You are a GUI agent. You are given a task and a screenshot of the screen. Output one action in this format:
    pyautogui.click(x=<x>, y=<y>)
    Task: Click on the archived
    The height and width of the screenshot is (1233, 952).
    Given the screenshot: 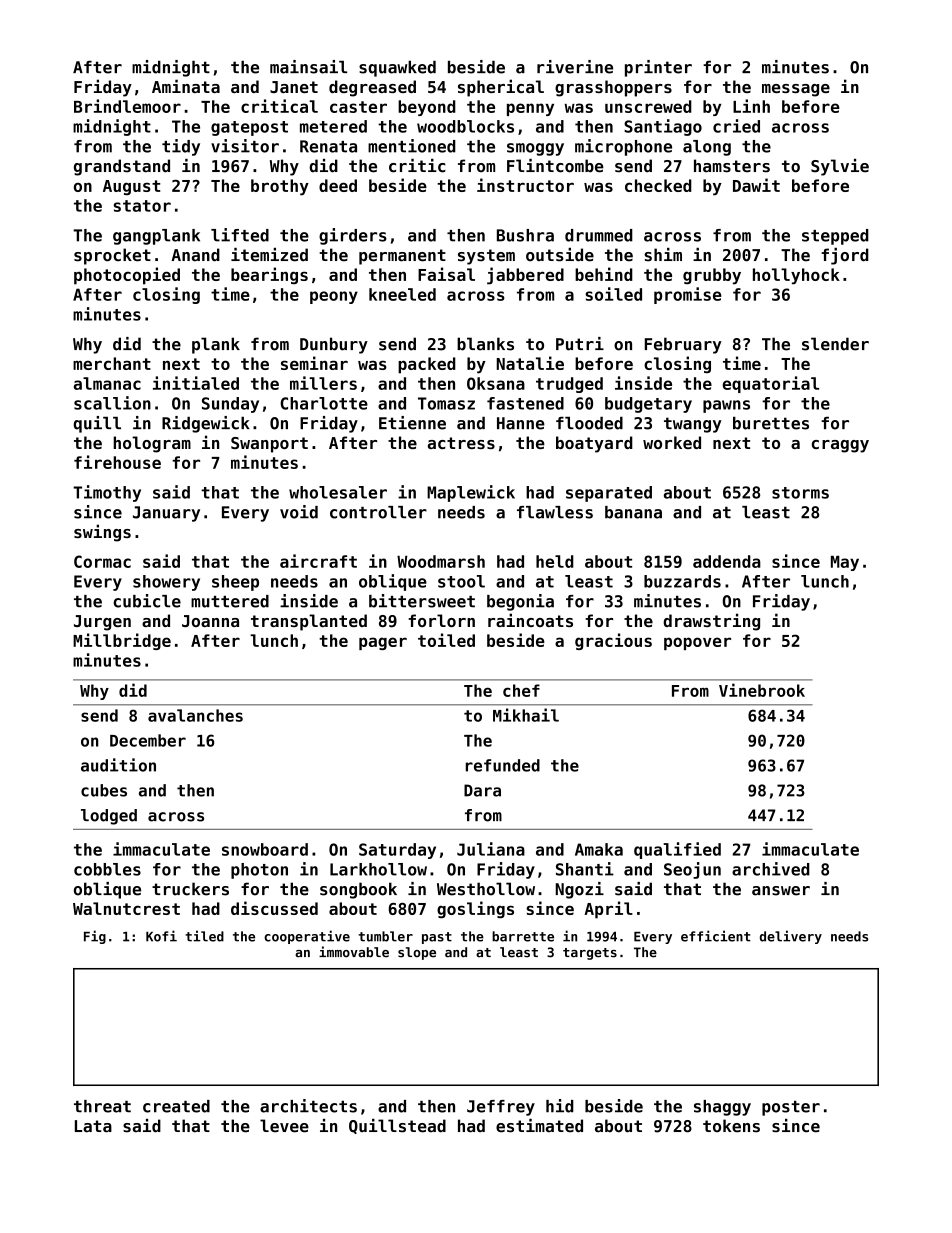 What is the action you would take?
    pyautogui.click(x=771, y=869)
